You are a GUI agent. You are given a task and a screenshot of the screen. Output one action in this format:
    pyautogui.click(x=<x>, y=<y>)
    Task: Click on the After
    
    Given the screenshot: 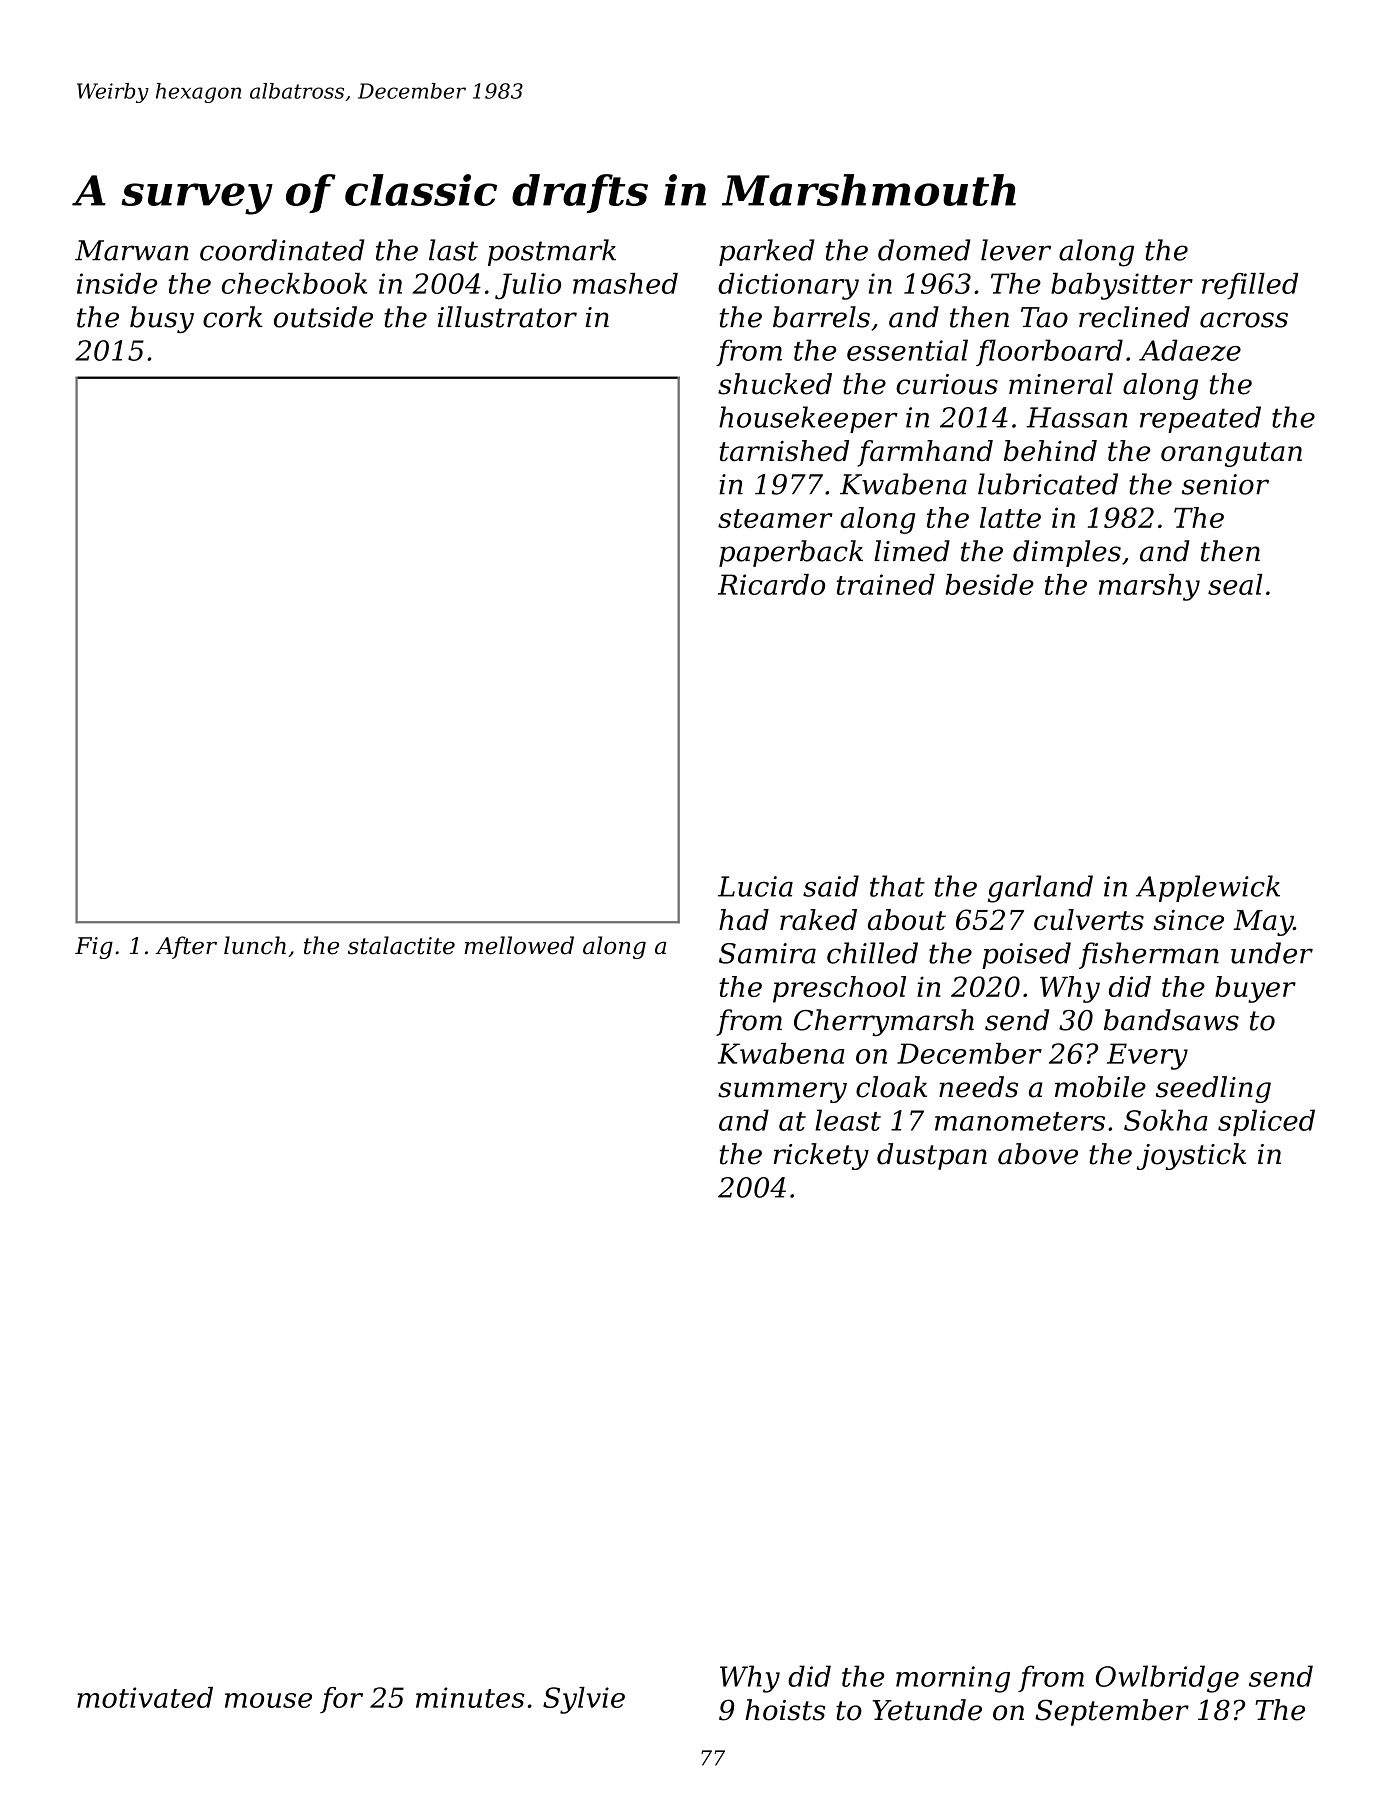 What is the action you would take?
    pyautogui.click(x=186, y=947)
